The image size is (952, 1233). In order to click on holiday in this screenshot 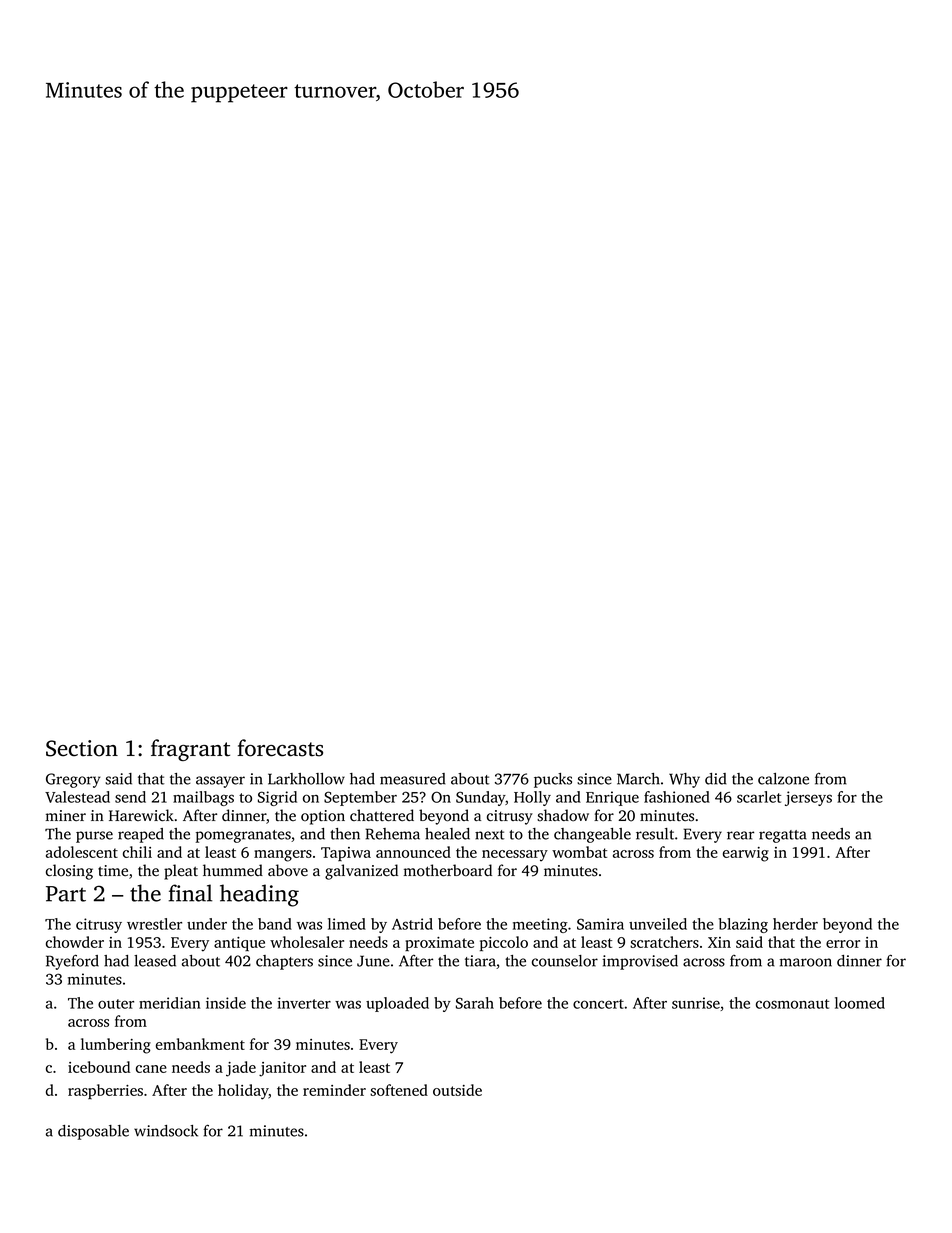, I will do `click(243, 1092)`.
